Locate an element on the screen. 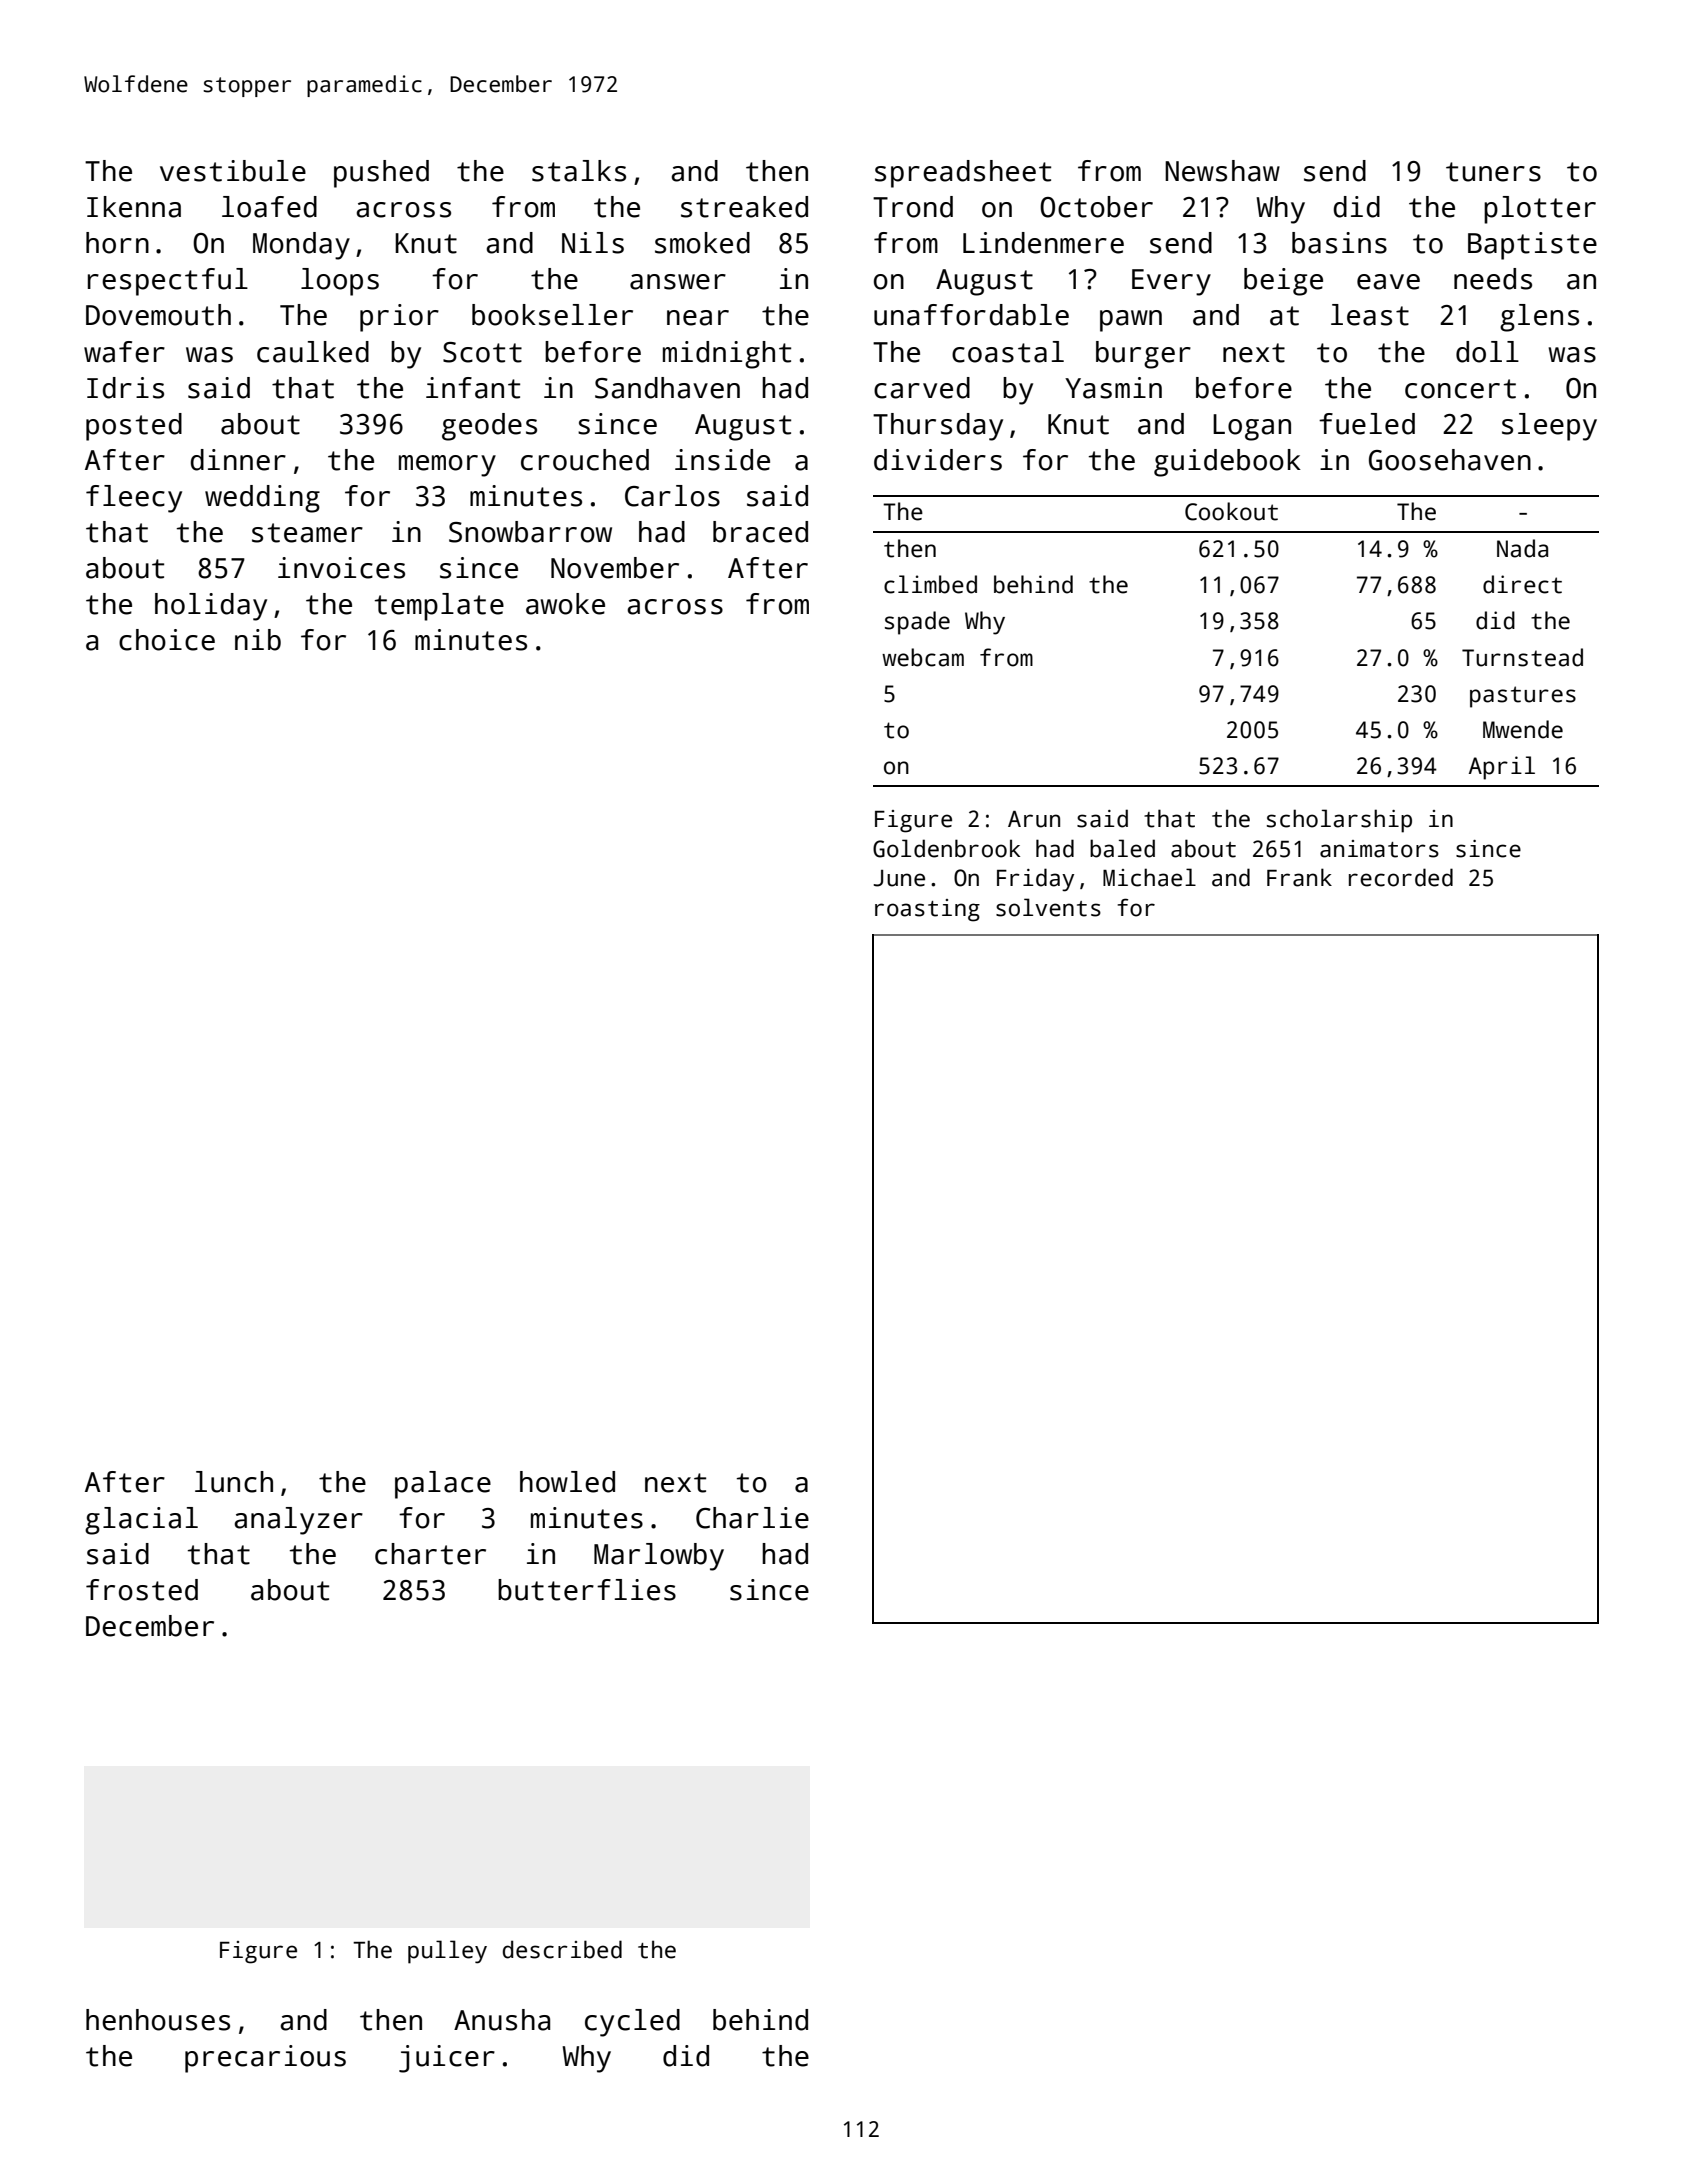 Image resolution: width=1683 pixels, height=2178 pixels. lunch is located at coordinates (234, 1482).
